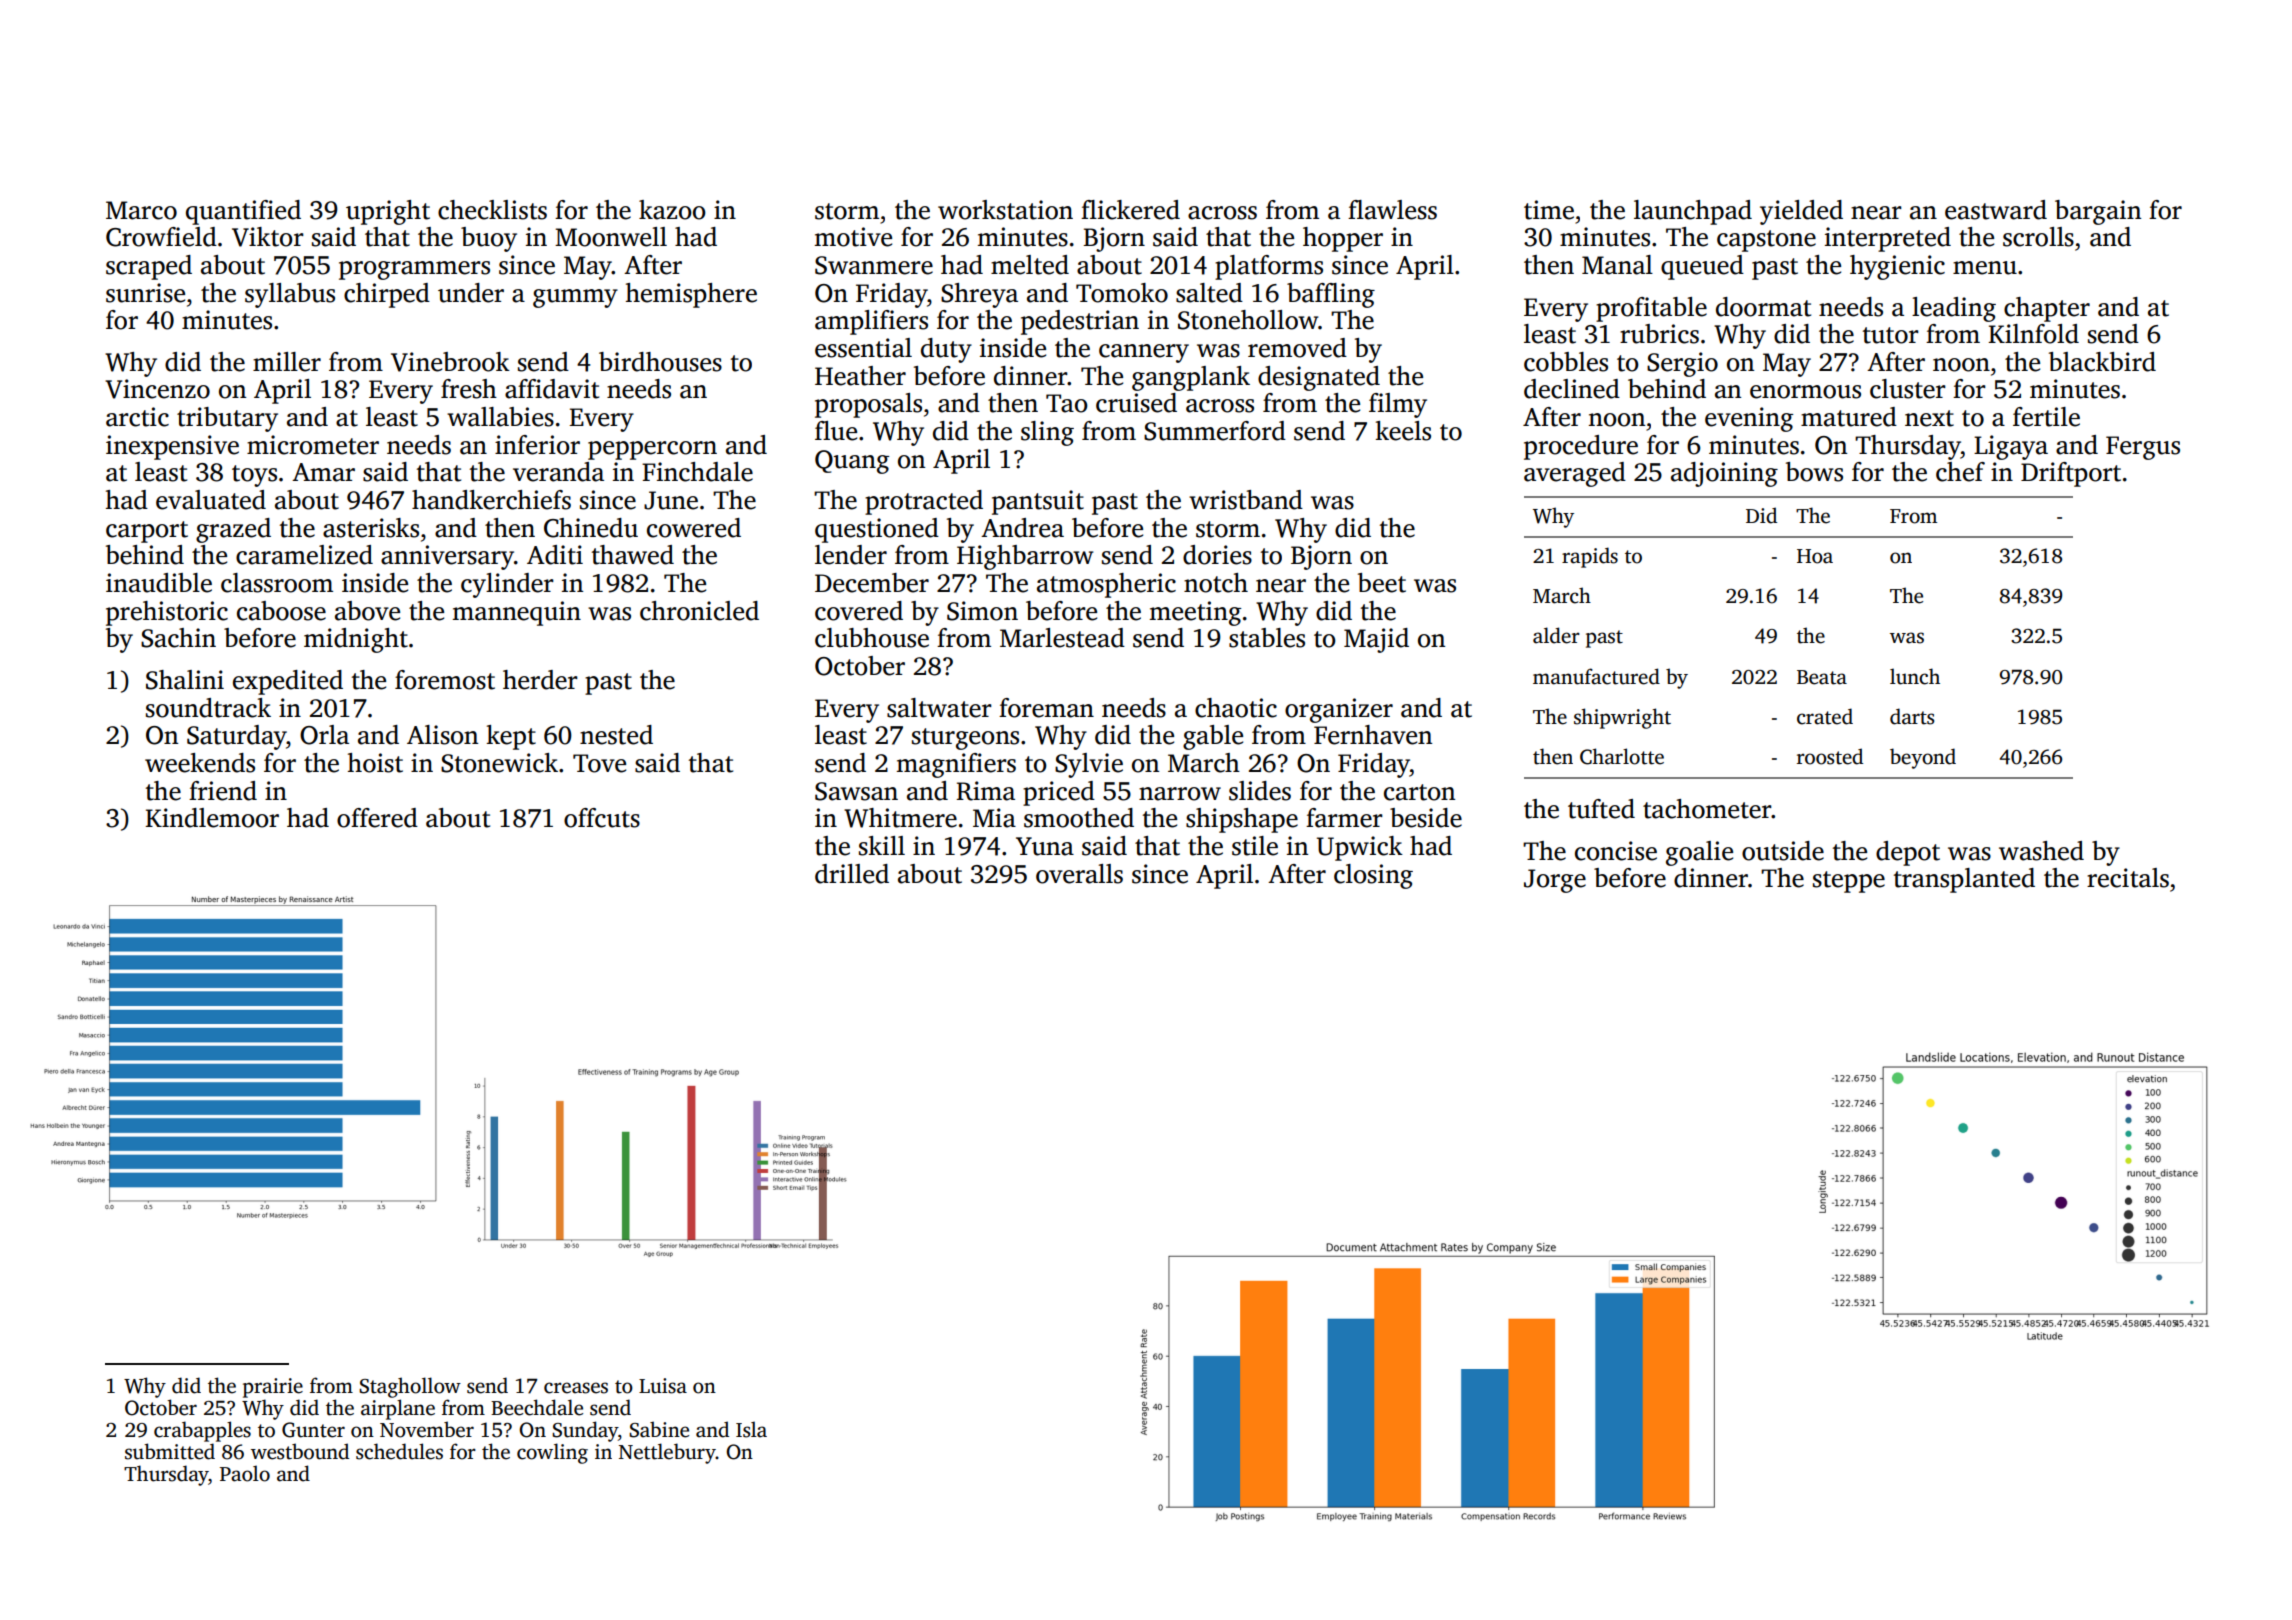  I want to click on nested, so click(616, 735).
